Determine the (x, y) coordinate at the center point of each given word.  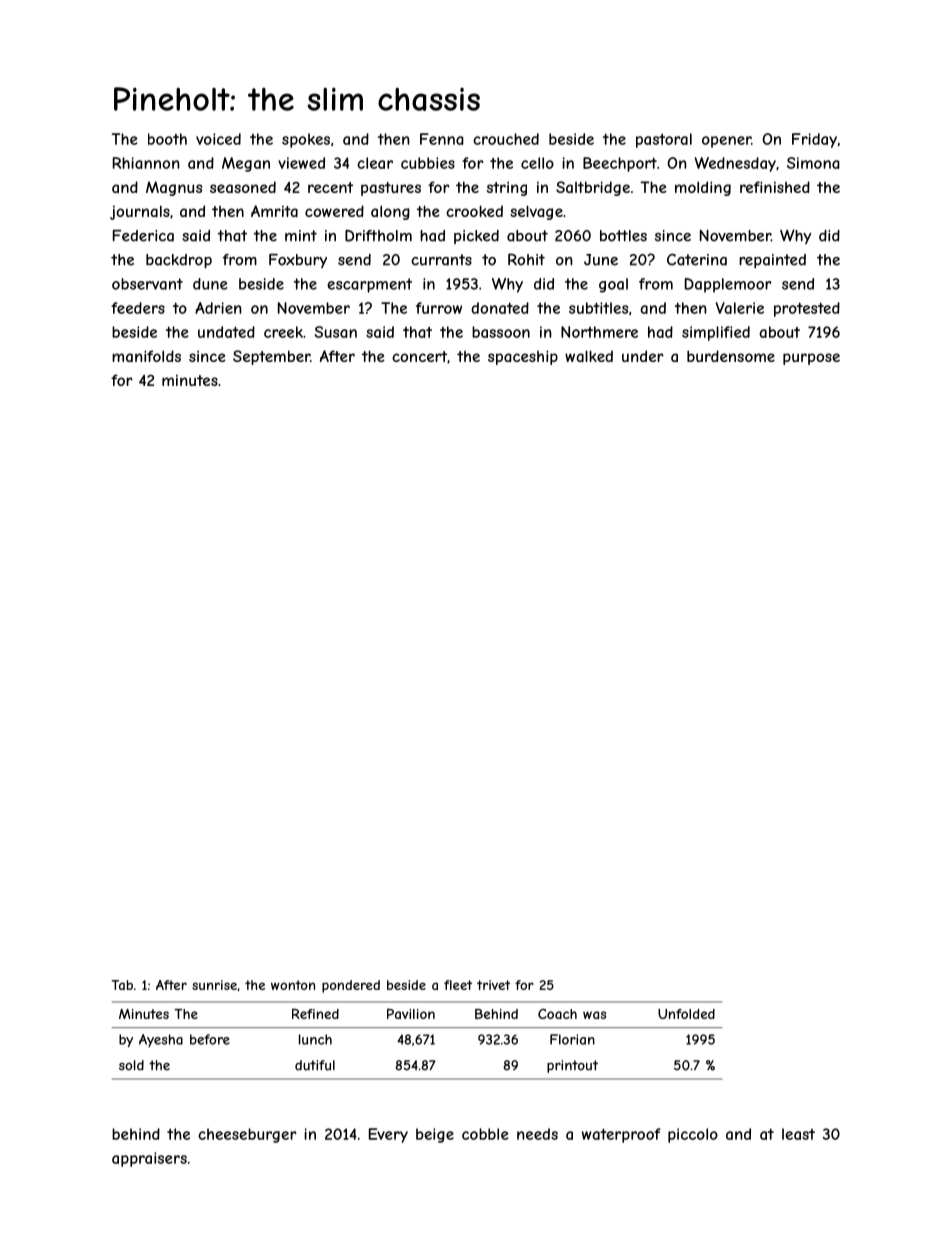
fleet (458, 985)
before (210, 1039)
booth (167, 139)
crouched (506, 139)
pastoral (664, 140)
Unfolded (686, 1014)
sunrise (214, 985)
